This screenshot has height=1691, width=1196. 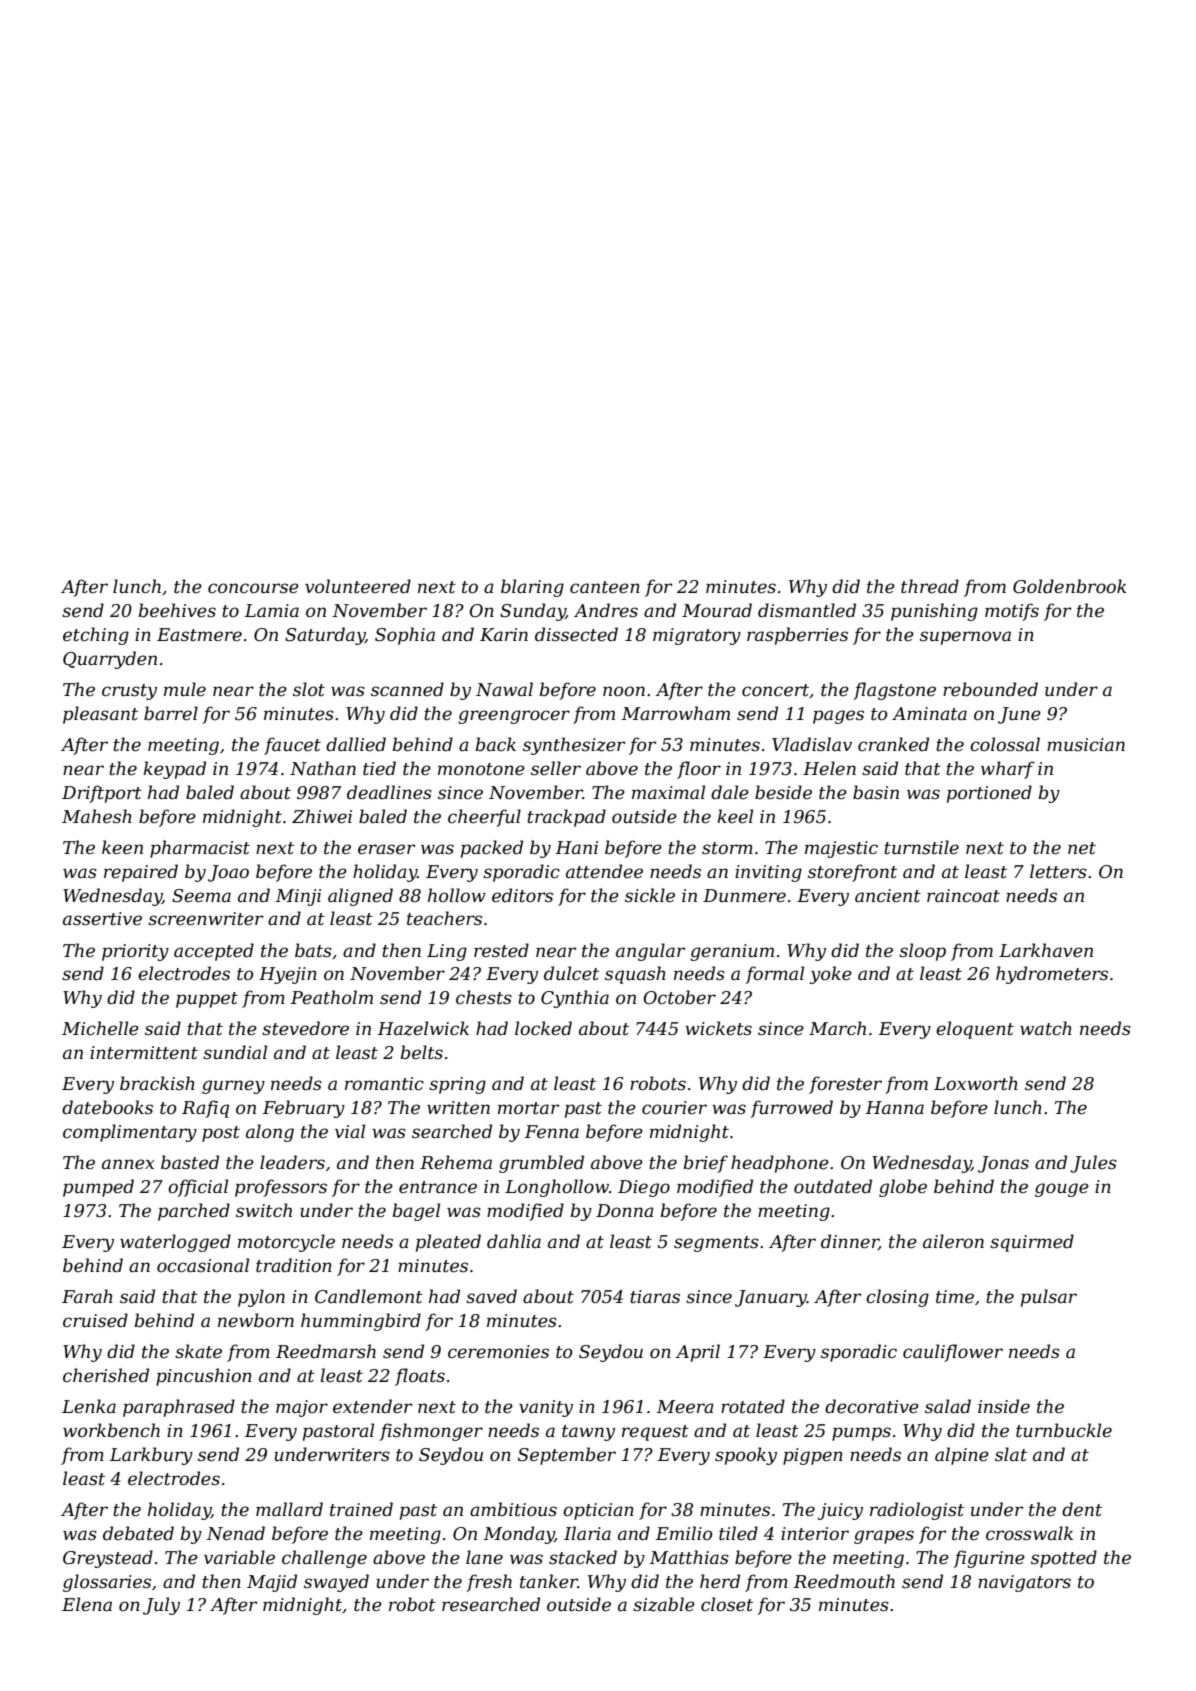 What do you see at coordinates (576, 634) in the screenshot?
I see `dissected` at bounding box center [576, 634].
